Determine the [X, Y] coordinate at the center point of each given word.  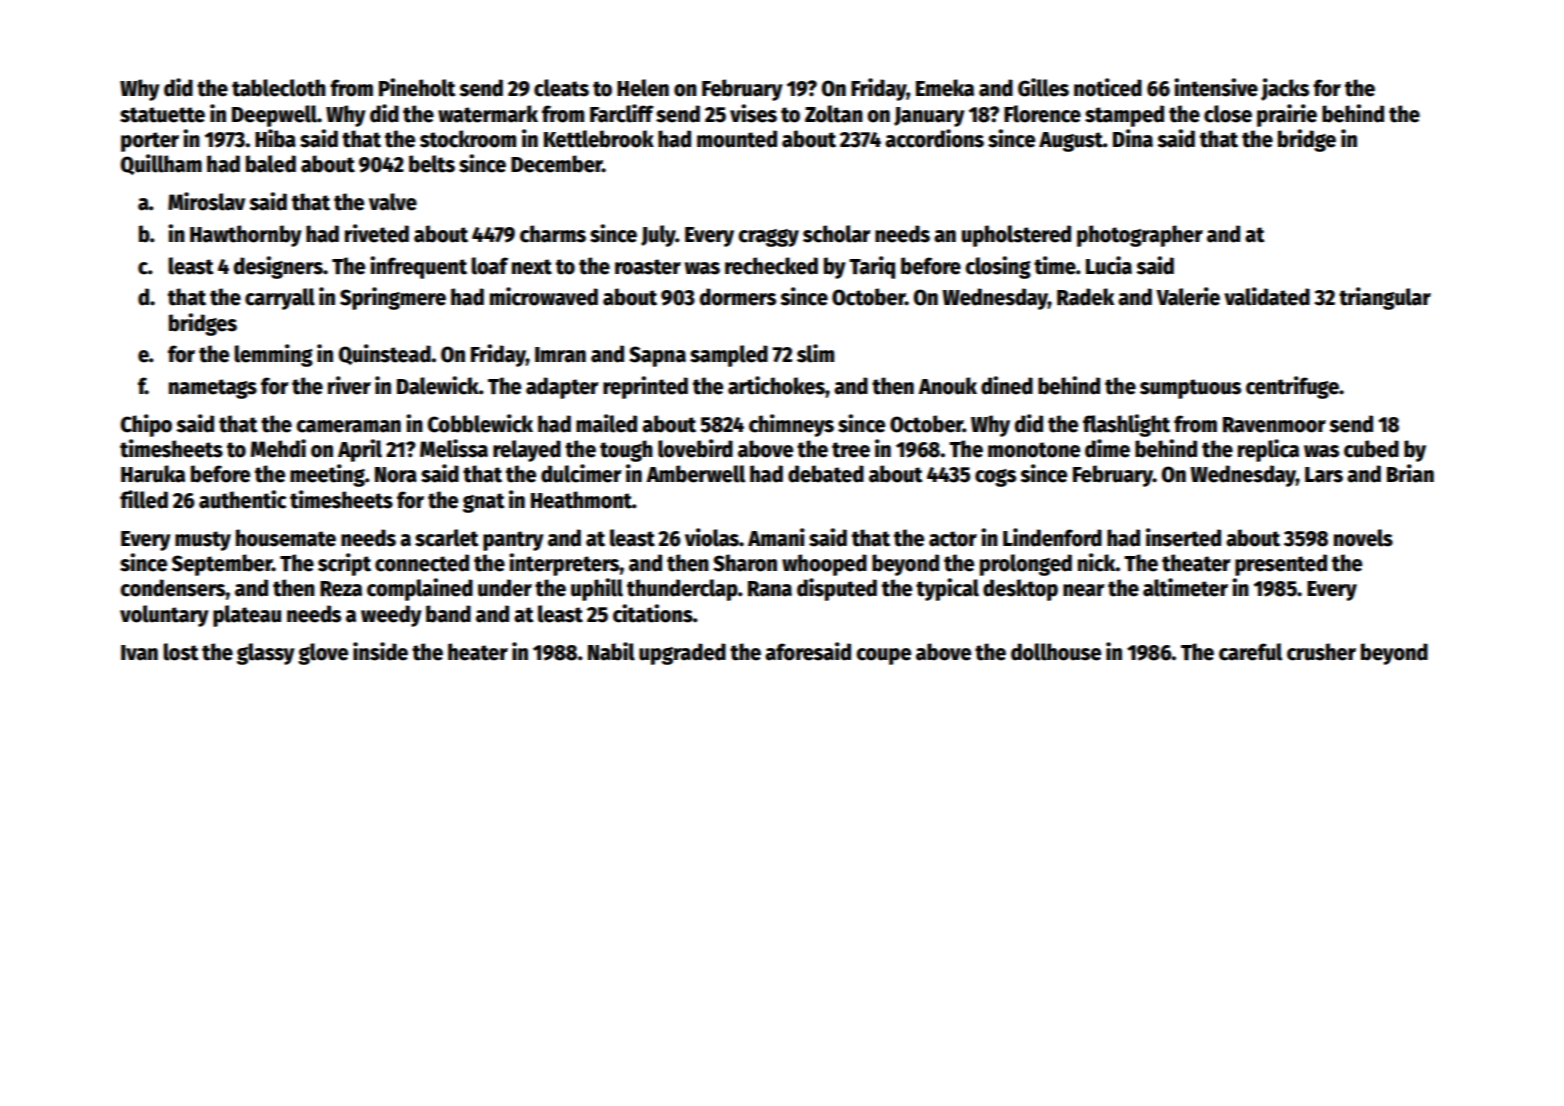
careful [1250, 652]
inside [380, 651]
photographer [1140, 236]
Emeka [945, 88]
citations [653, 613]
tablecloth [279, 88]
